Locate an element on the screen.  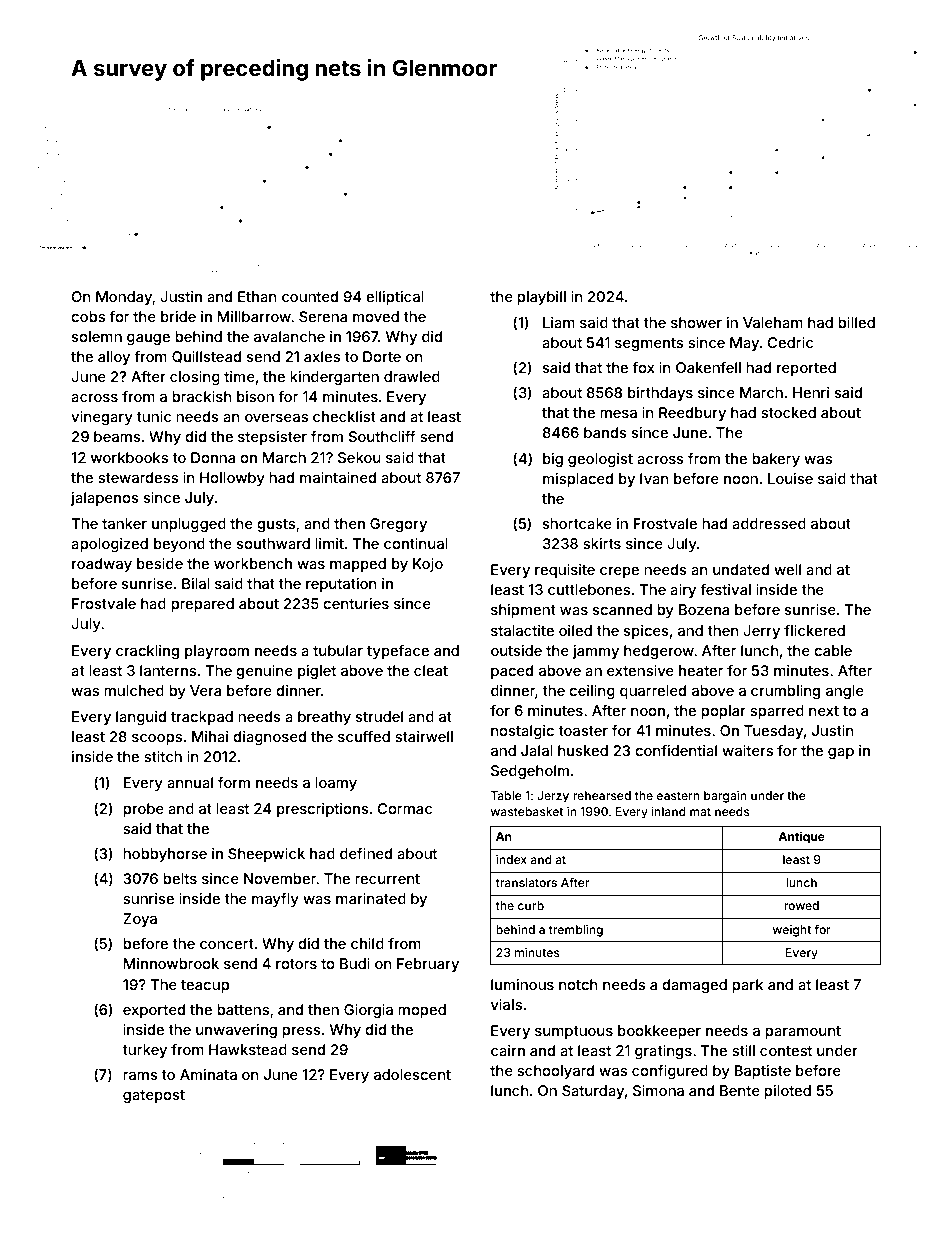
angle is located at coordinates (845, 692).
